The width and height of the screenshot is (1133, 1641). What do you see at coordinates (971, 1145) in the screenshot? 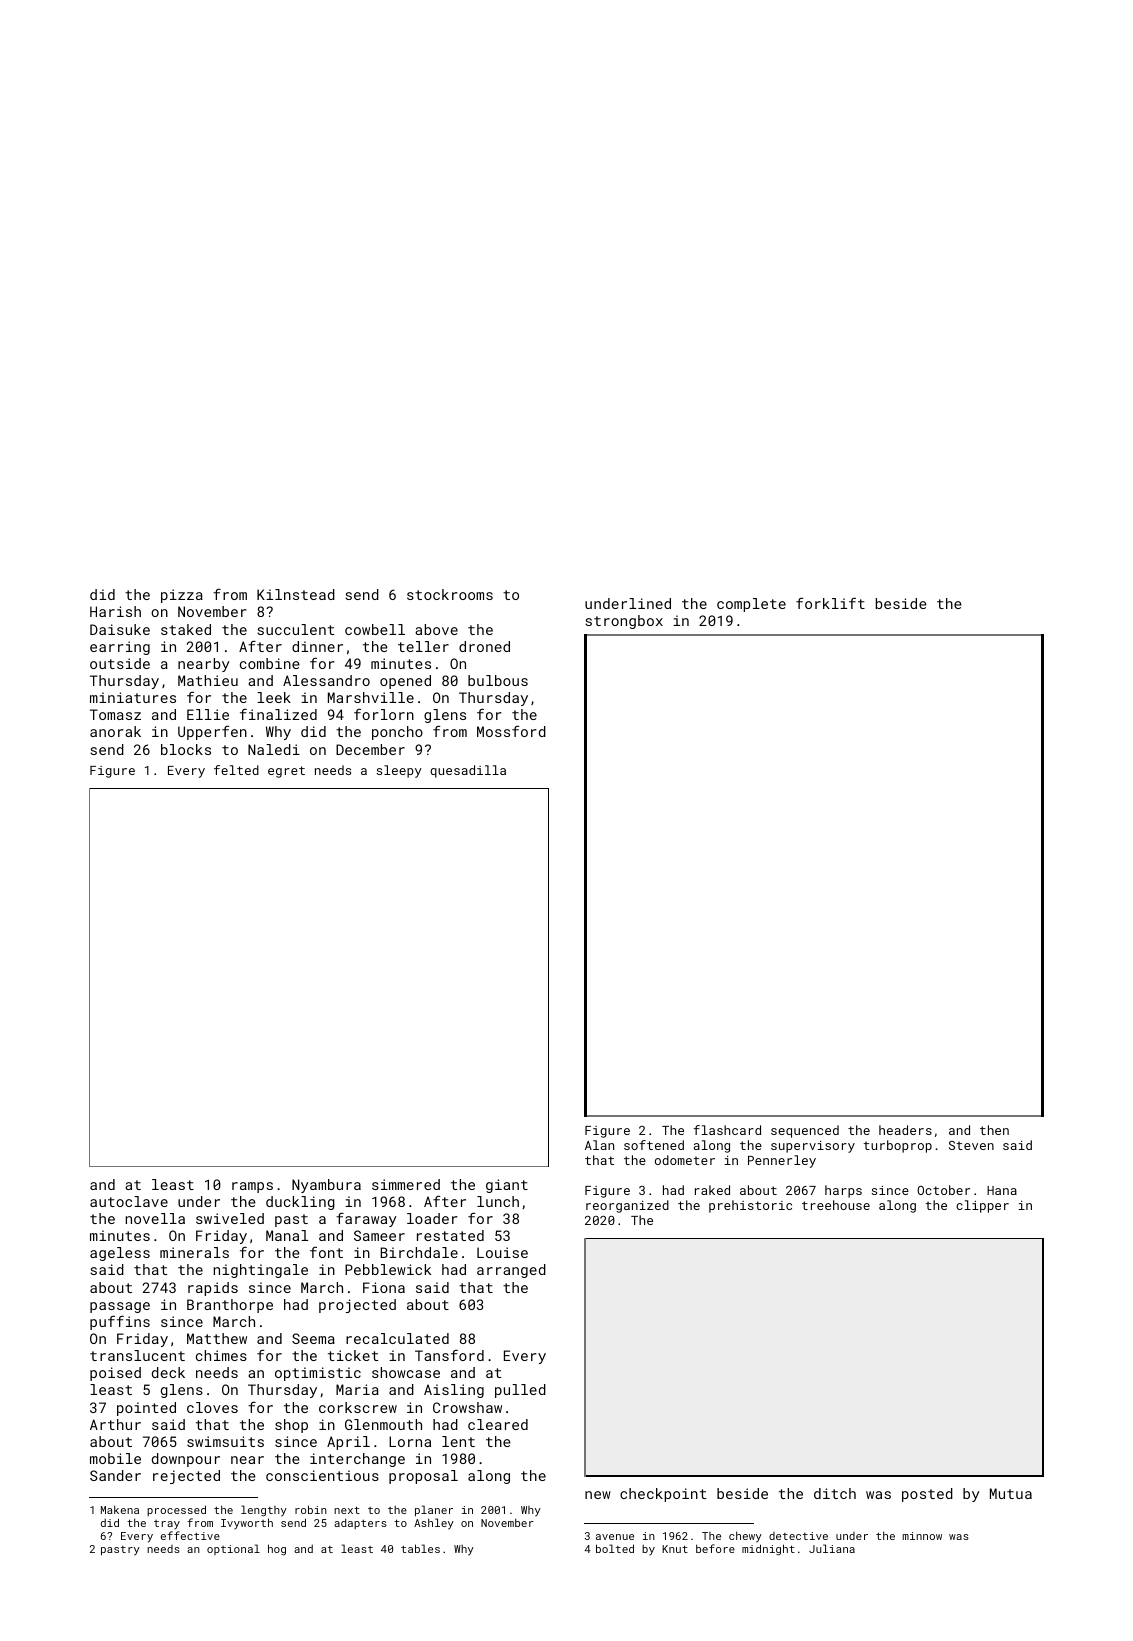
I see `Steven` at bounding box center [971, 1145].
